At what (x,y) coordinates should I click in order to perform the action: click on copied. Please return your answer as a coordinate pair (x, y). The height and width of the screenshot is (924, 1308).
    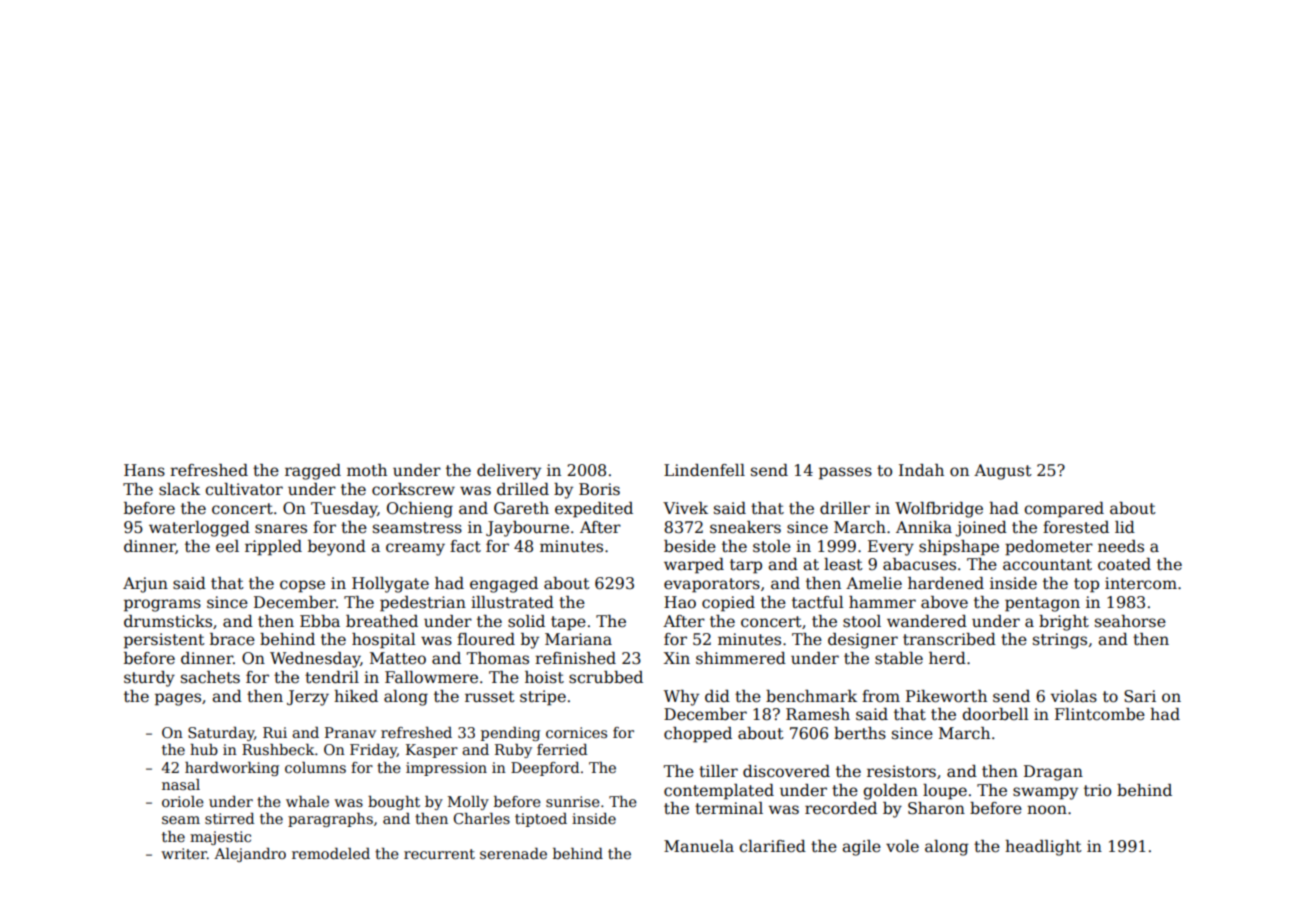
    Looking at the image, I should click on (728, 604).
